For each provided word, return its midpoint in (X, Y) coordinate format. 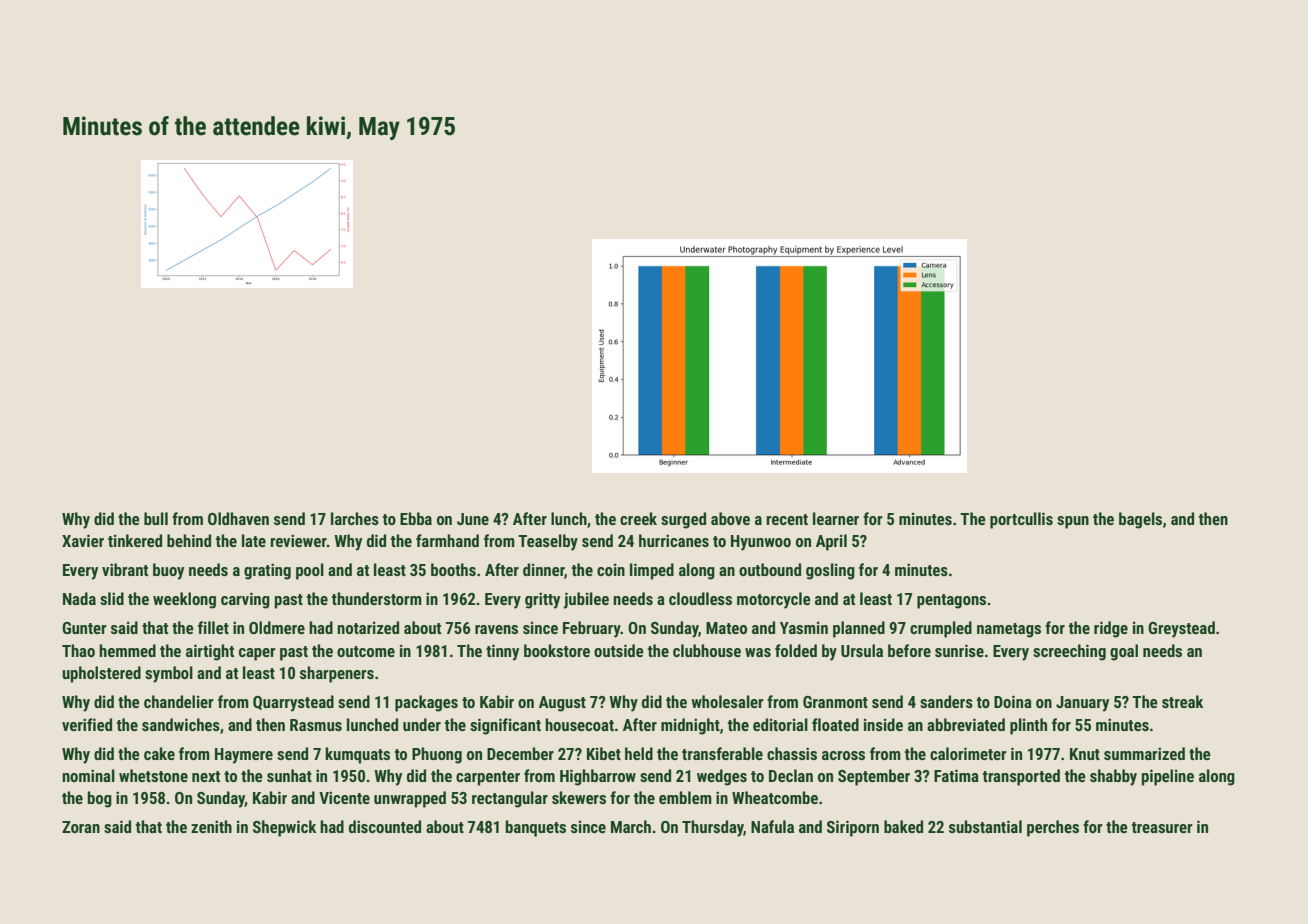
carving (245, 600)
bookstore (557, 650)
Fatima (956, 775)
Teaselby (548, 542)
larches (355, 518)
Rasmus (316, 725)
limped (652, 571)
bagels (1140, 520)
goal (1124, 652)
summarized (1144, 753)
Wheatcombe (775, 797)
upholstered (101, 674)
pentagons (951, 601)
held (639, 753)
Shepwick (284, 828)
